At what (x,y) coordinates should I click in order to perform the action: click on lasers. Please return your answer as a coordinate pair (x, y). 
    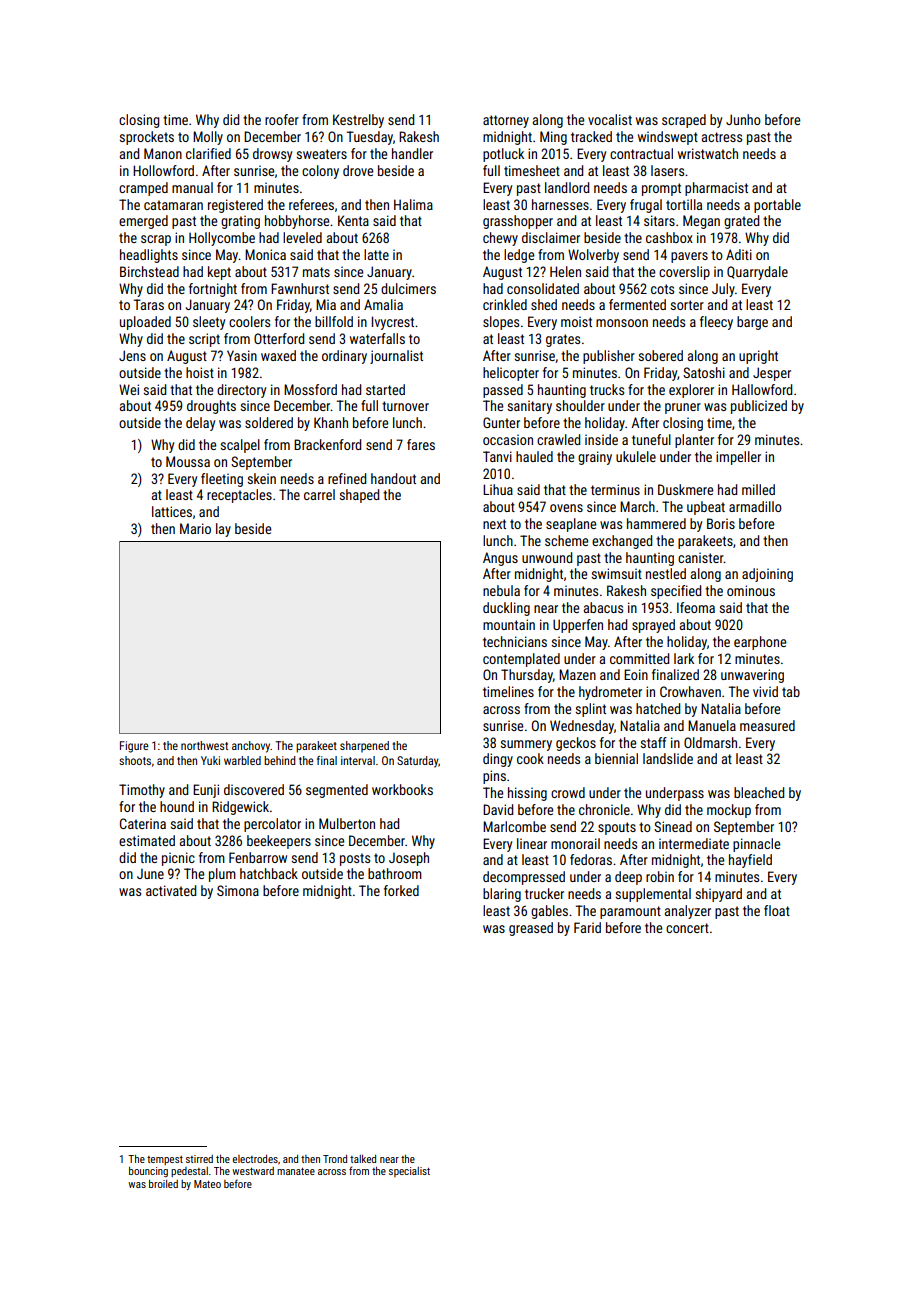
    Looking at the image, I should click on (667, 170).
